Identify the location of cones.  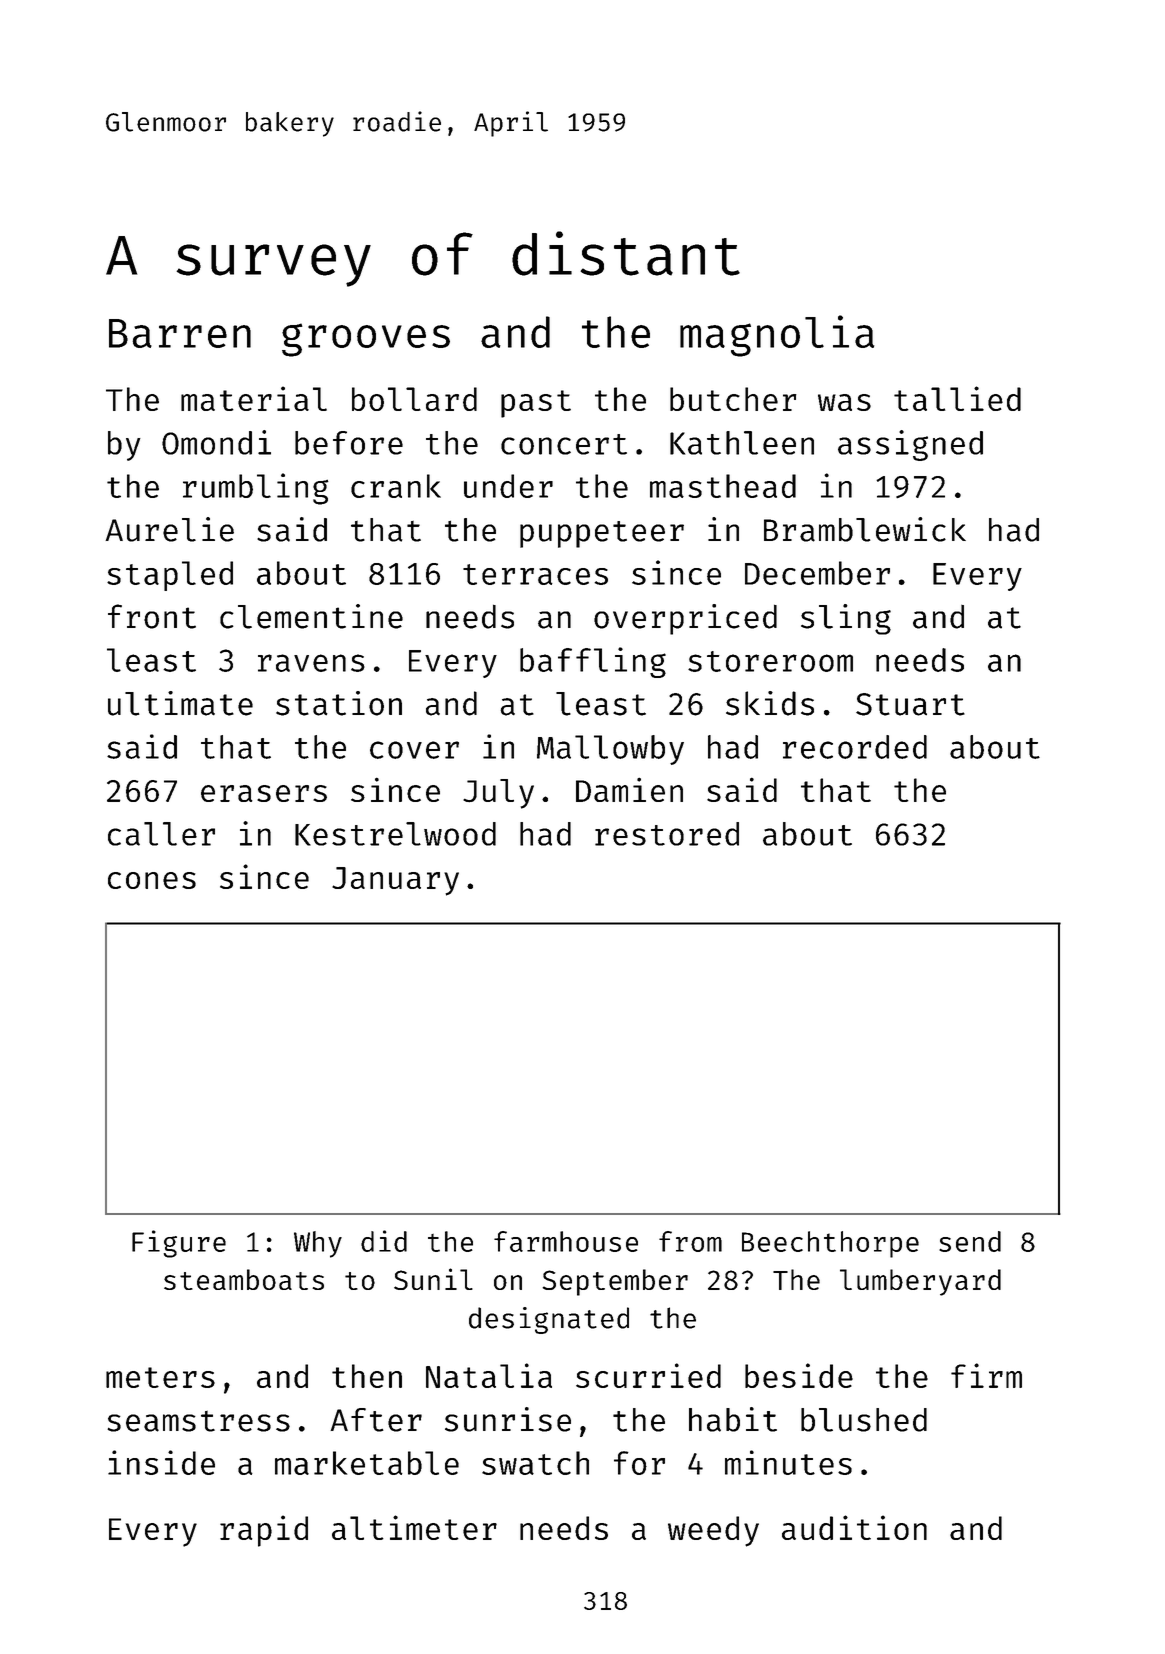
(152, 880).
